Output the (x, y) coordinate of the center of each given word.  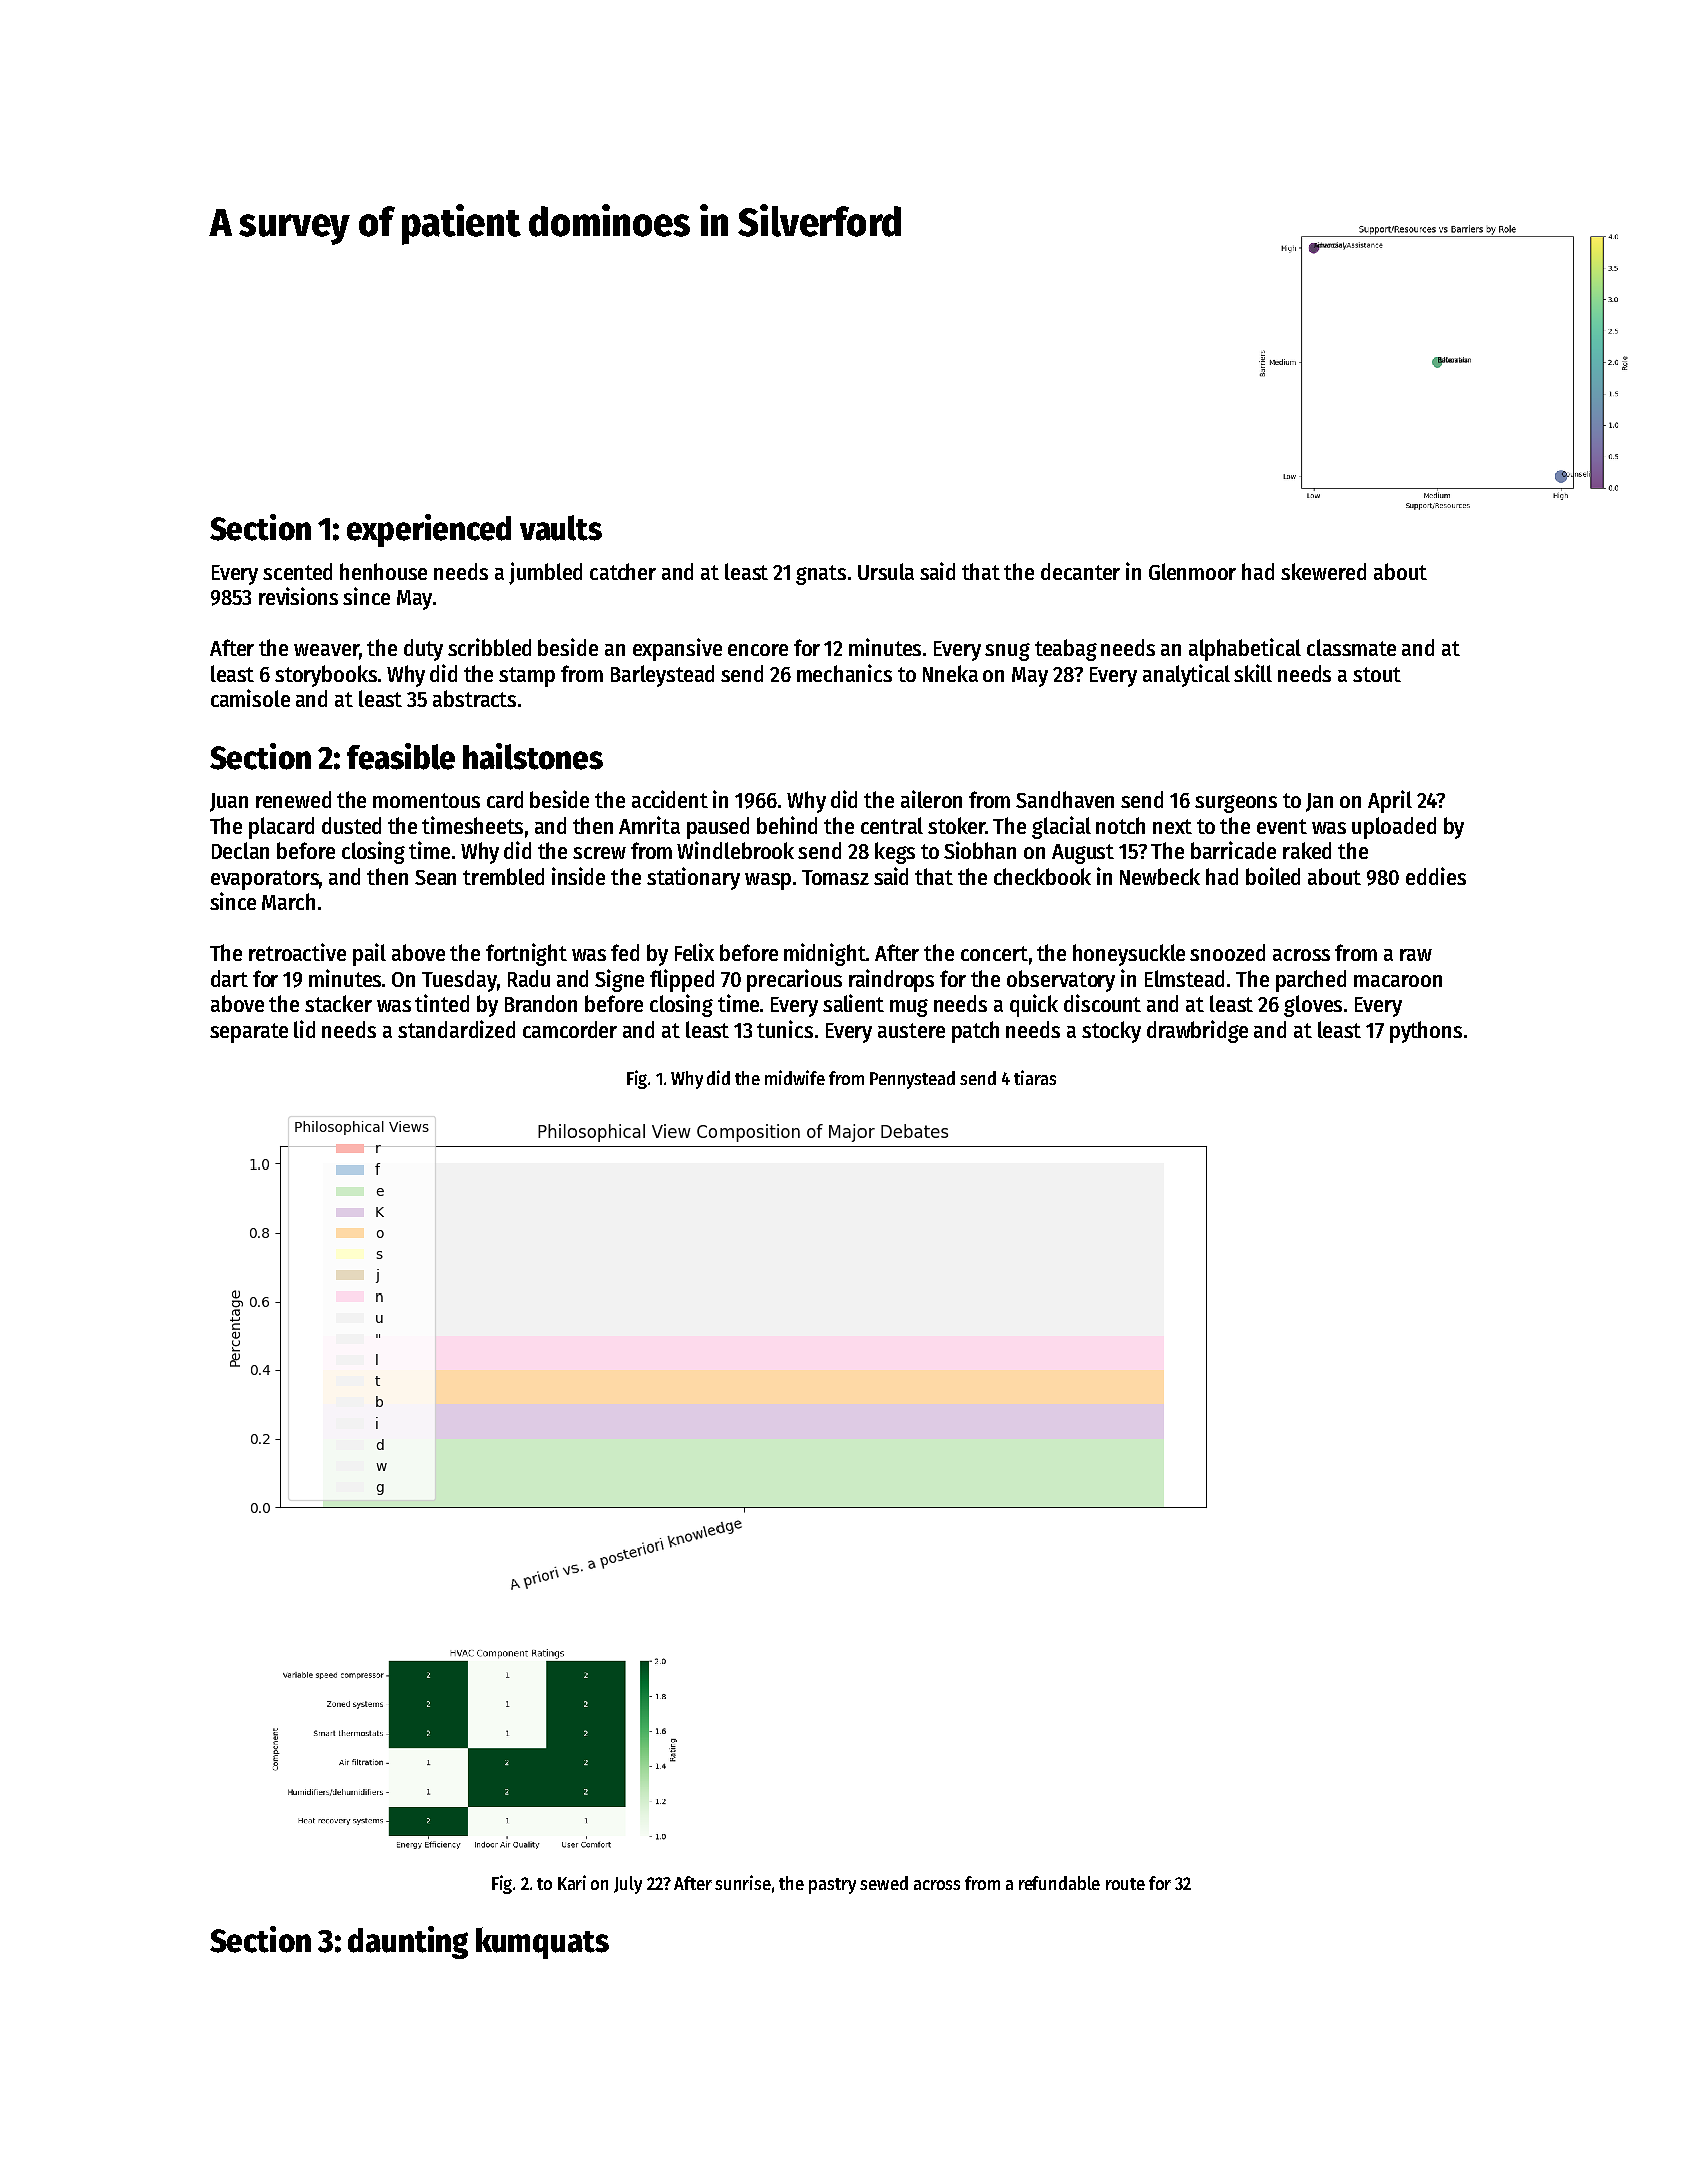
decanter (1080, 571)
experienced (429, 530)
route (1125, 1884)
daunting (408, 1942)
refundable (1059, 1883)
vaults (561, 528)
